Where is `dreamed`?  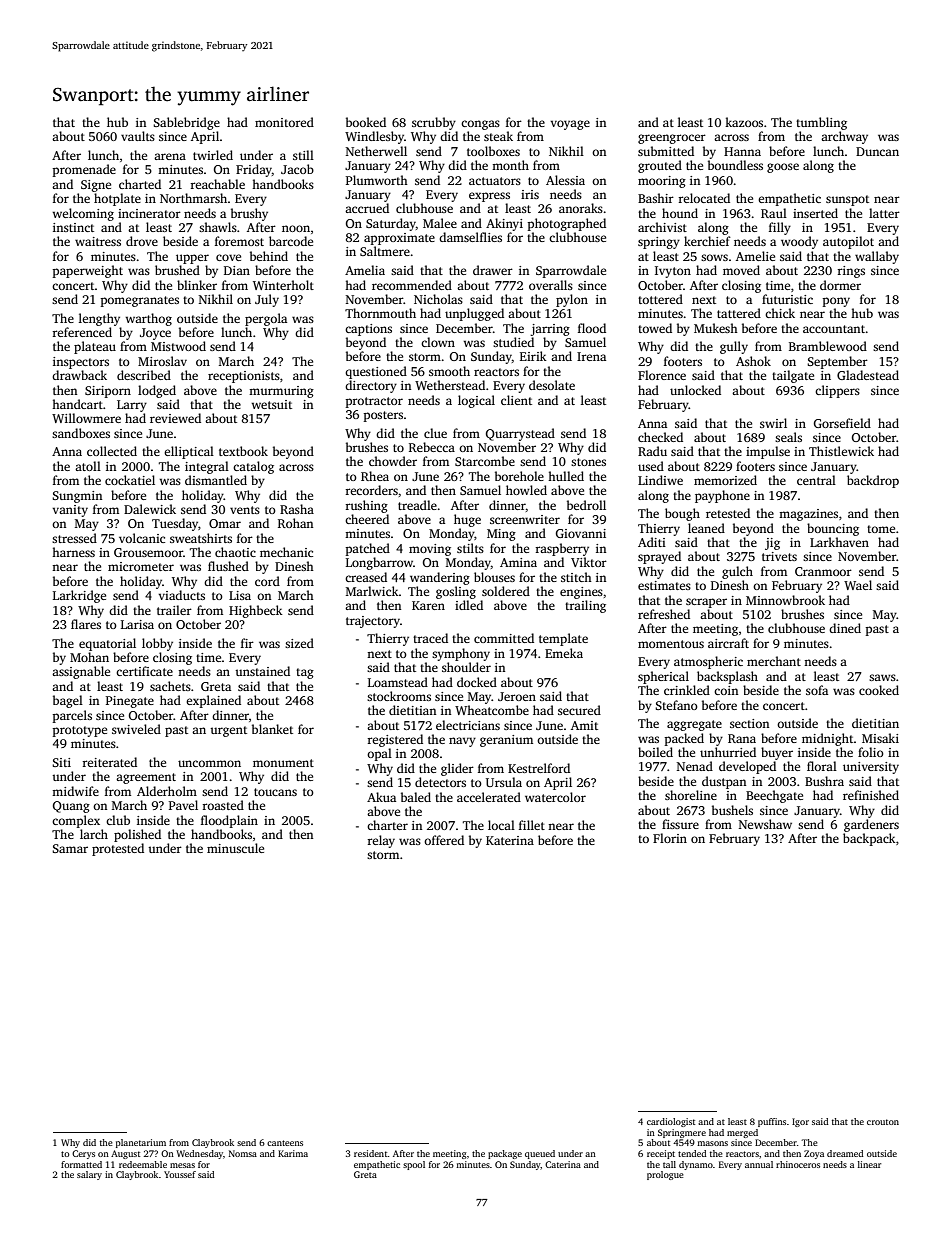 dreamed is located at coordinates (845, 1153).
